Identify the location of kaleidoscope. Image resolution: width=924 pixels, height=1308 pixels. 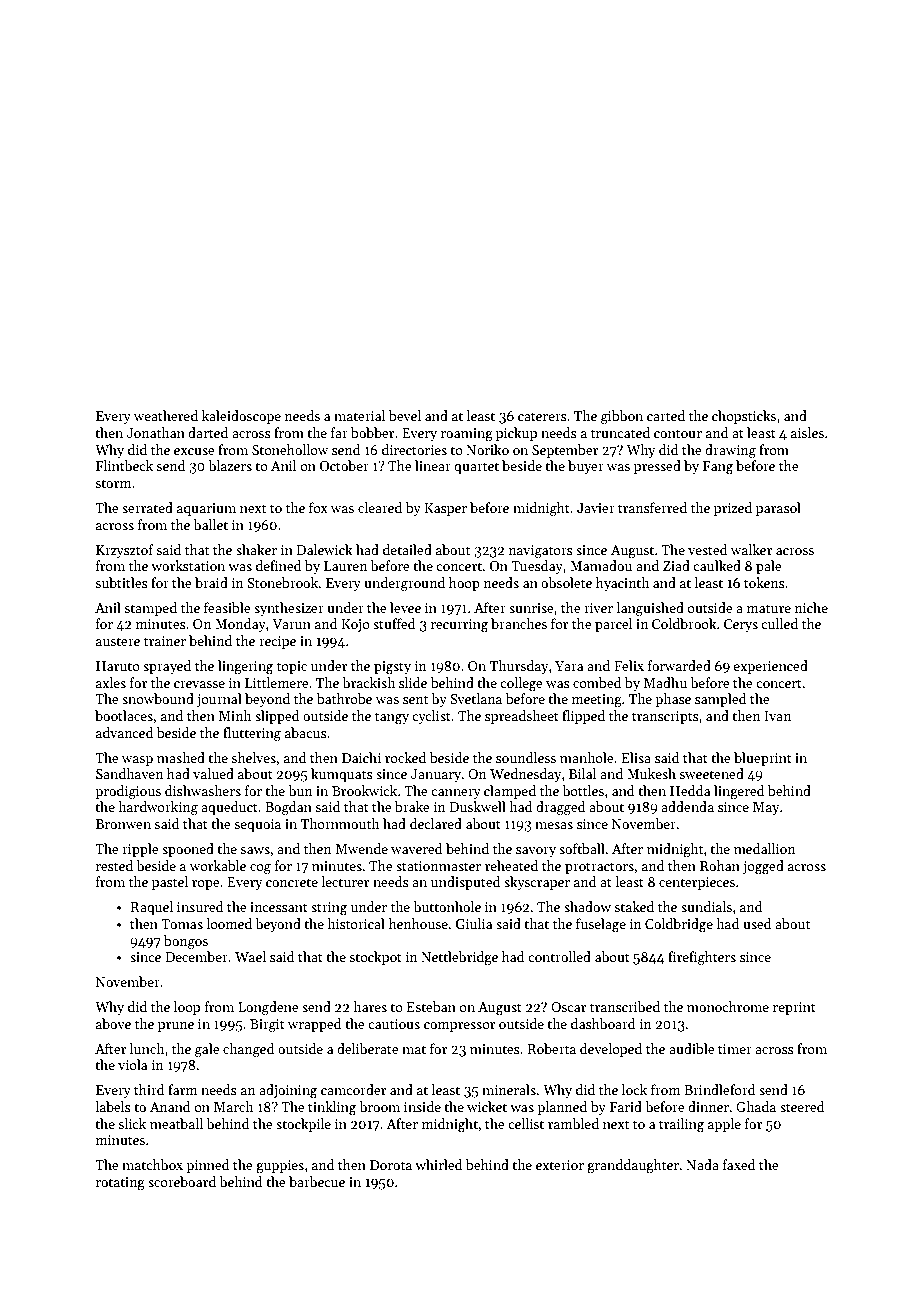
(241, 417).
